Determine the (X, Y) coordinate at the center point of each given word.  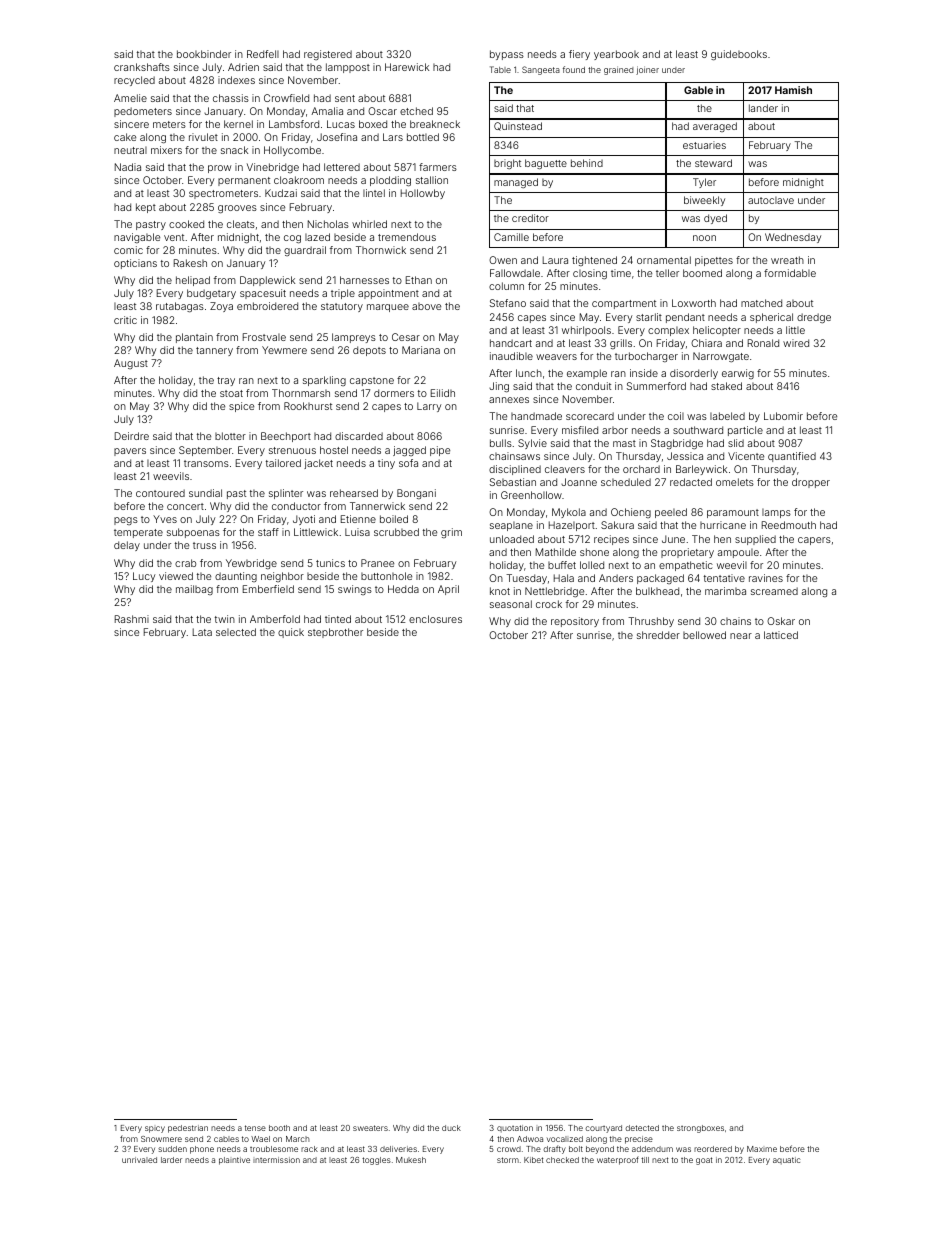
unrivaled (139, 1160)
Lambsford (294, 124)
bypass (507, 55)
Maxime (762, 1149)
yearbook (616, 55)
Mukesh (411, 1160)
